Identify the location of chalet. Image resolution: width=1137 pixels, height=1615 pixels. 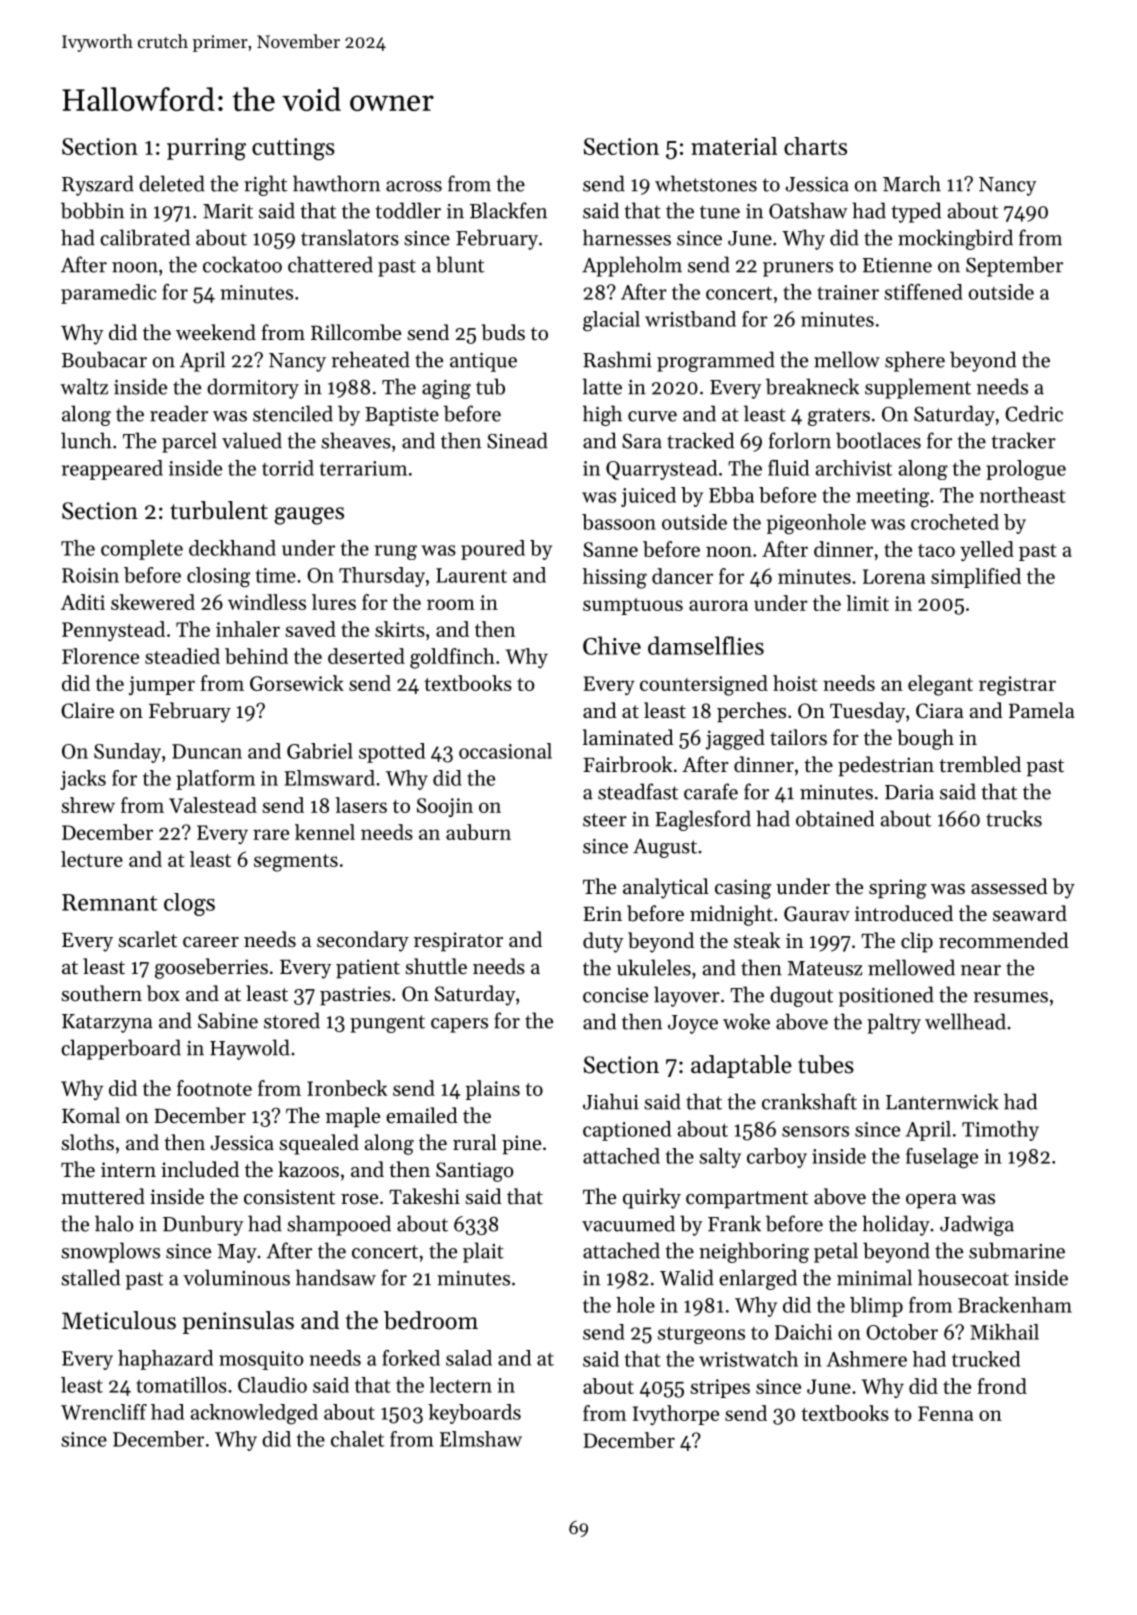
(357, 1439).
